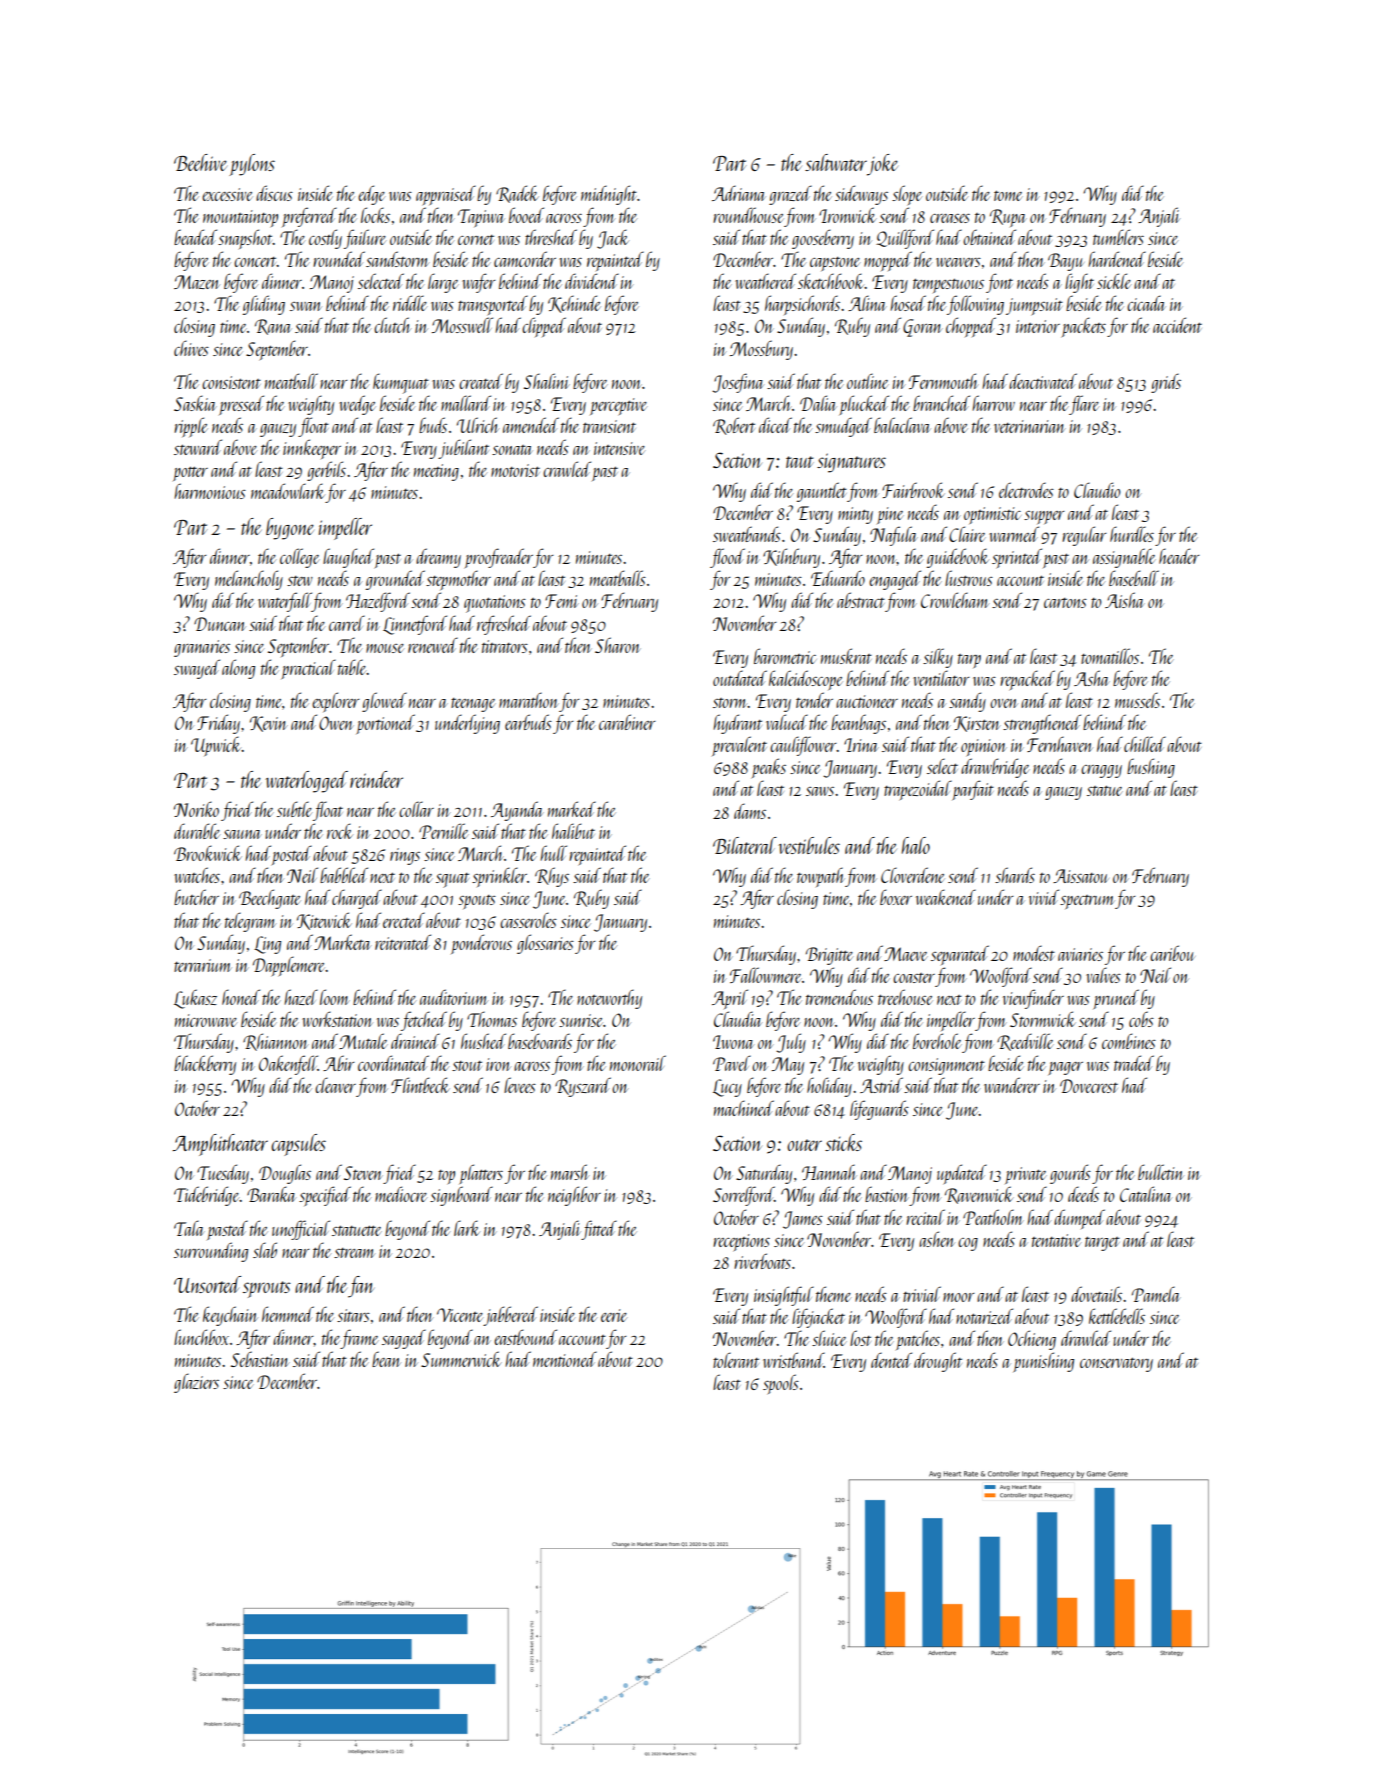  I want to click on reindeer, so click(376, 779).
